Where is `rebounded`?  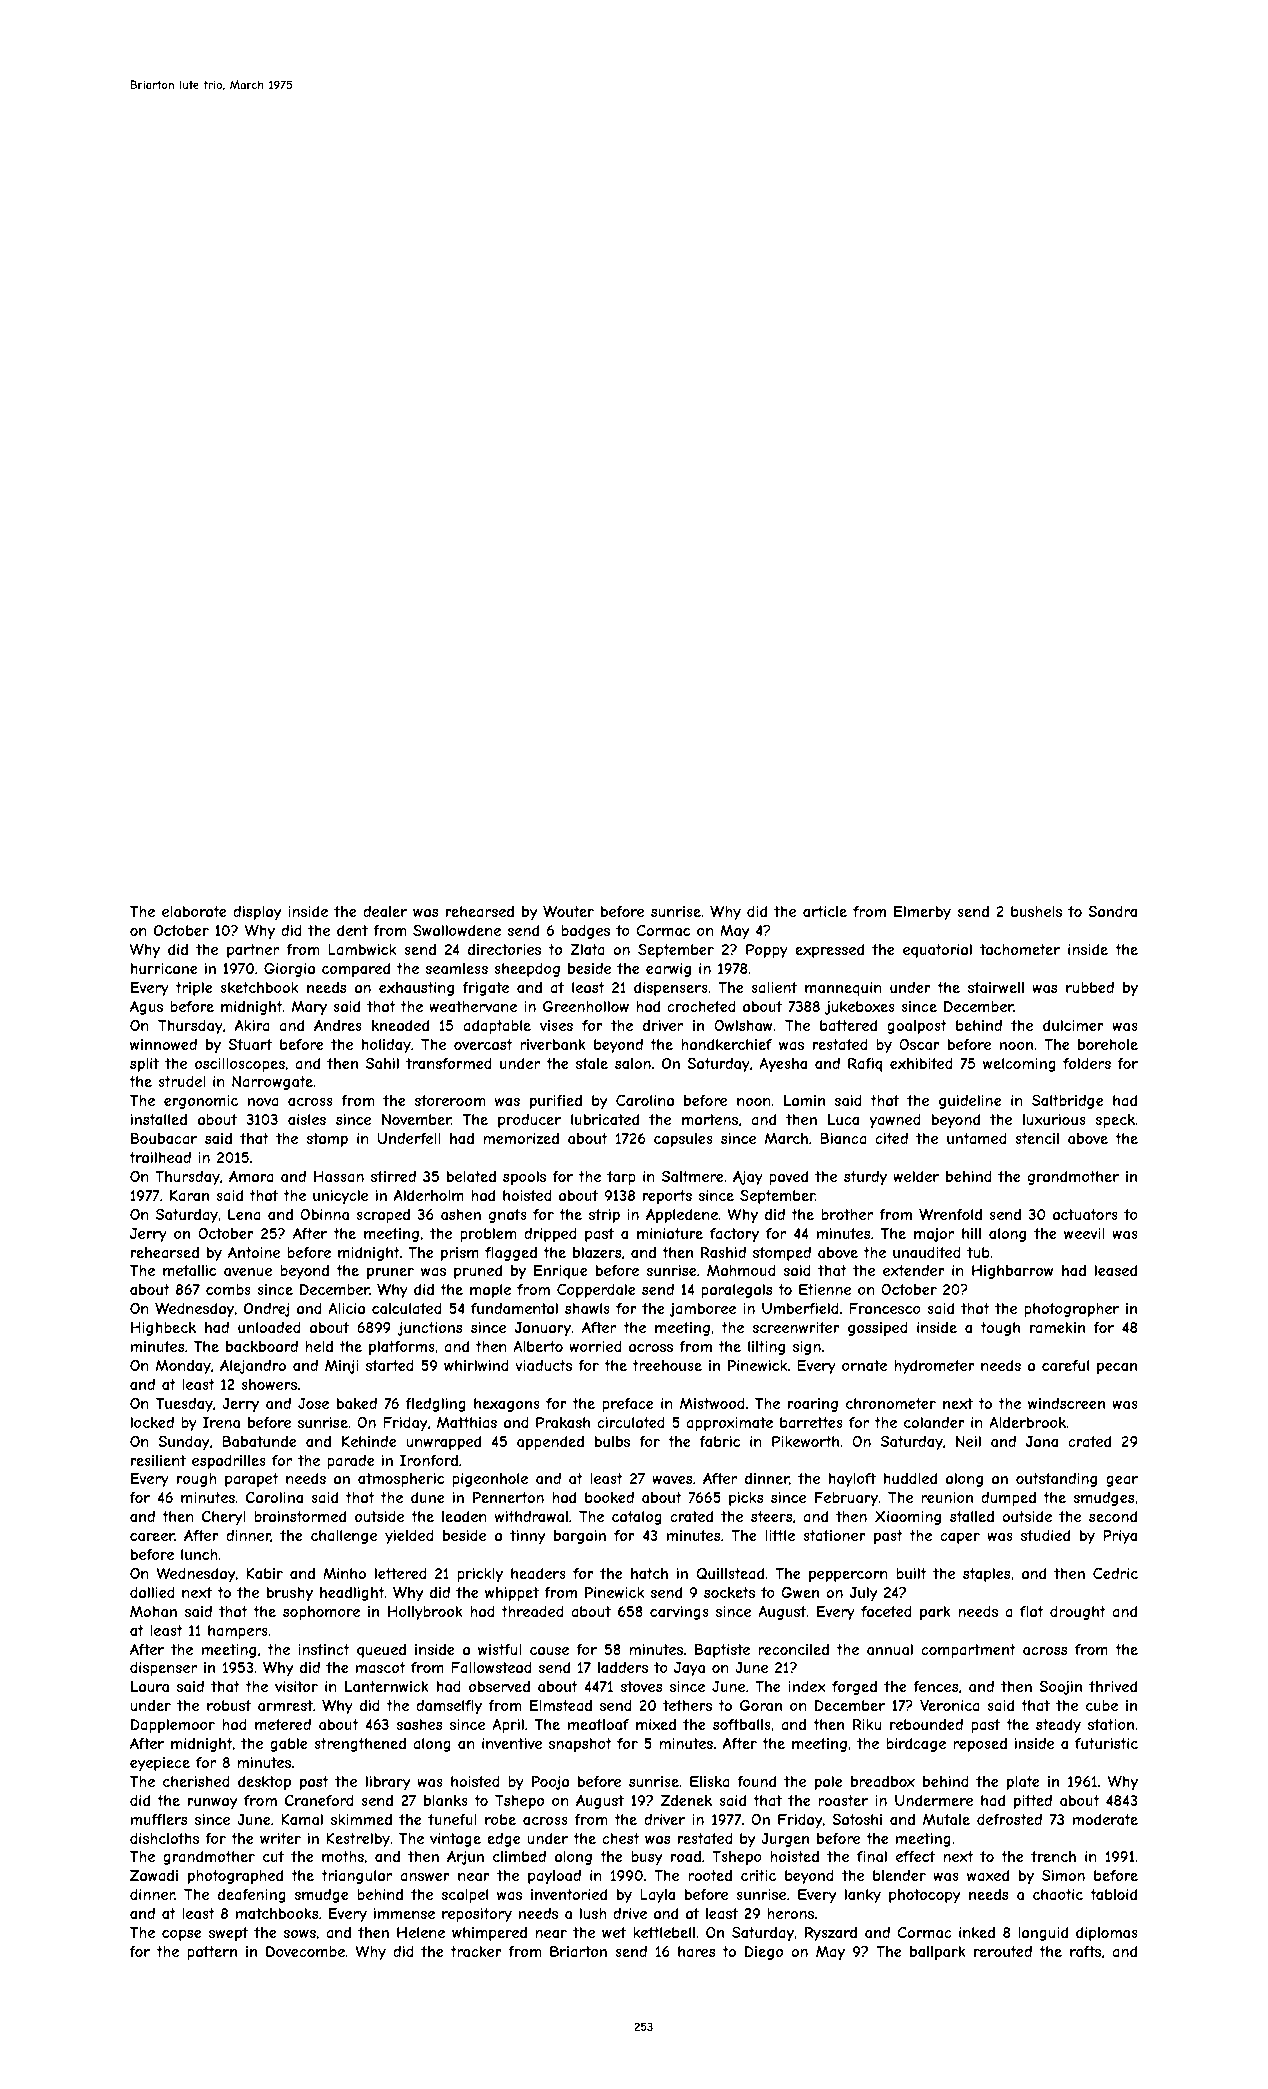 rebounded is located at coordinates (926, 1724).
